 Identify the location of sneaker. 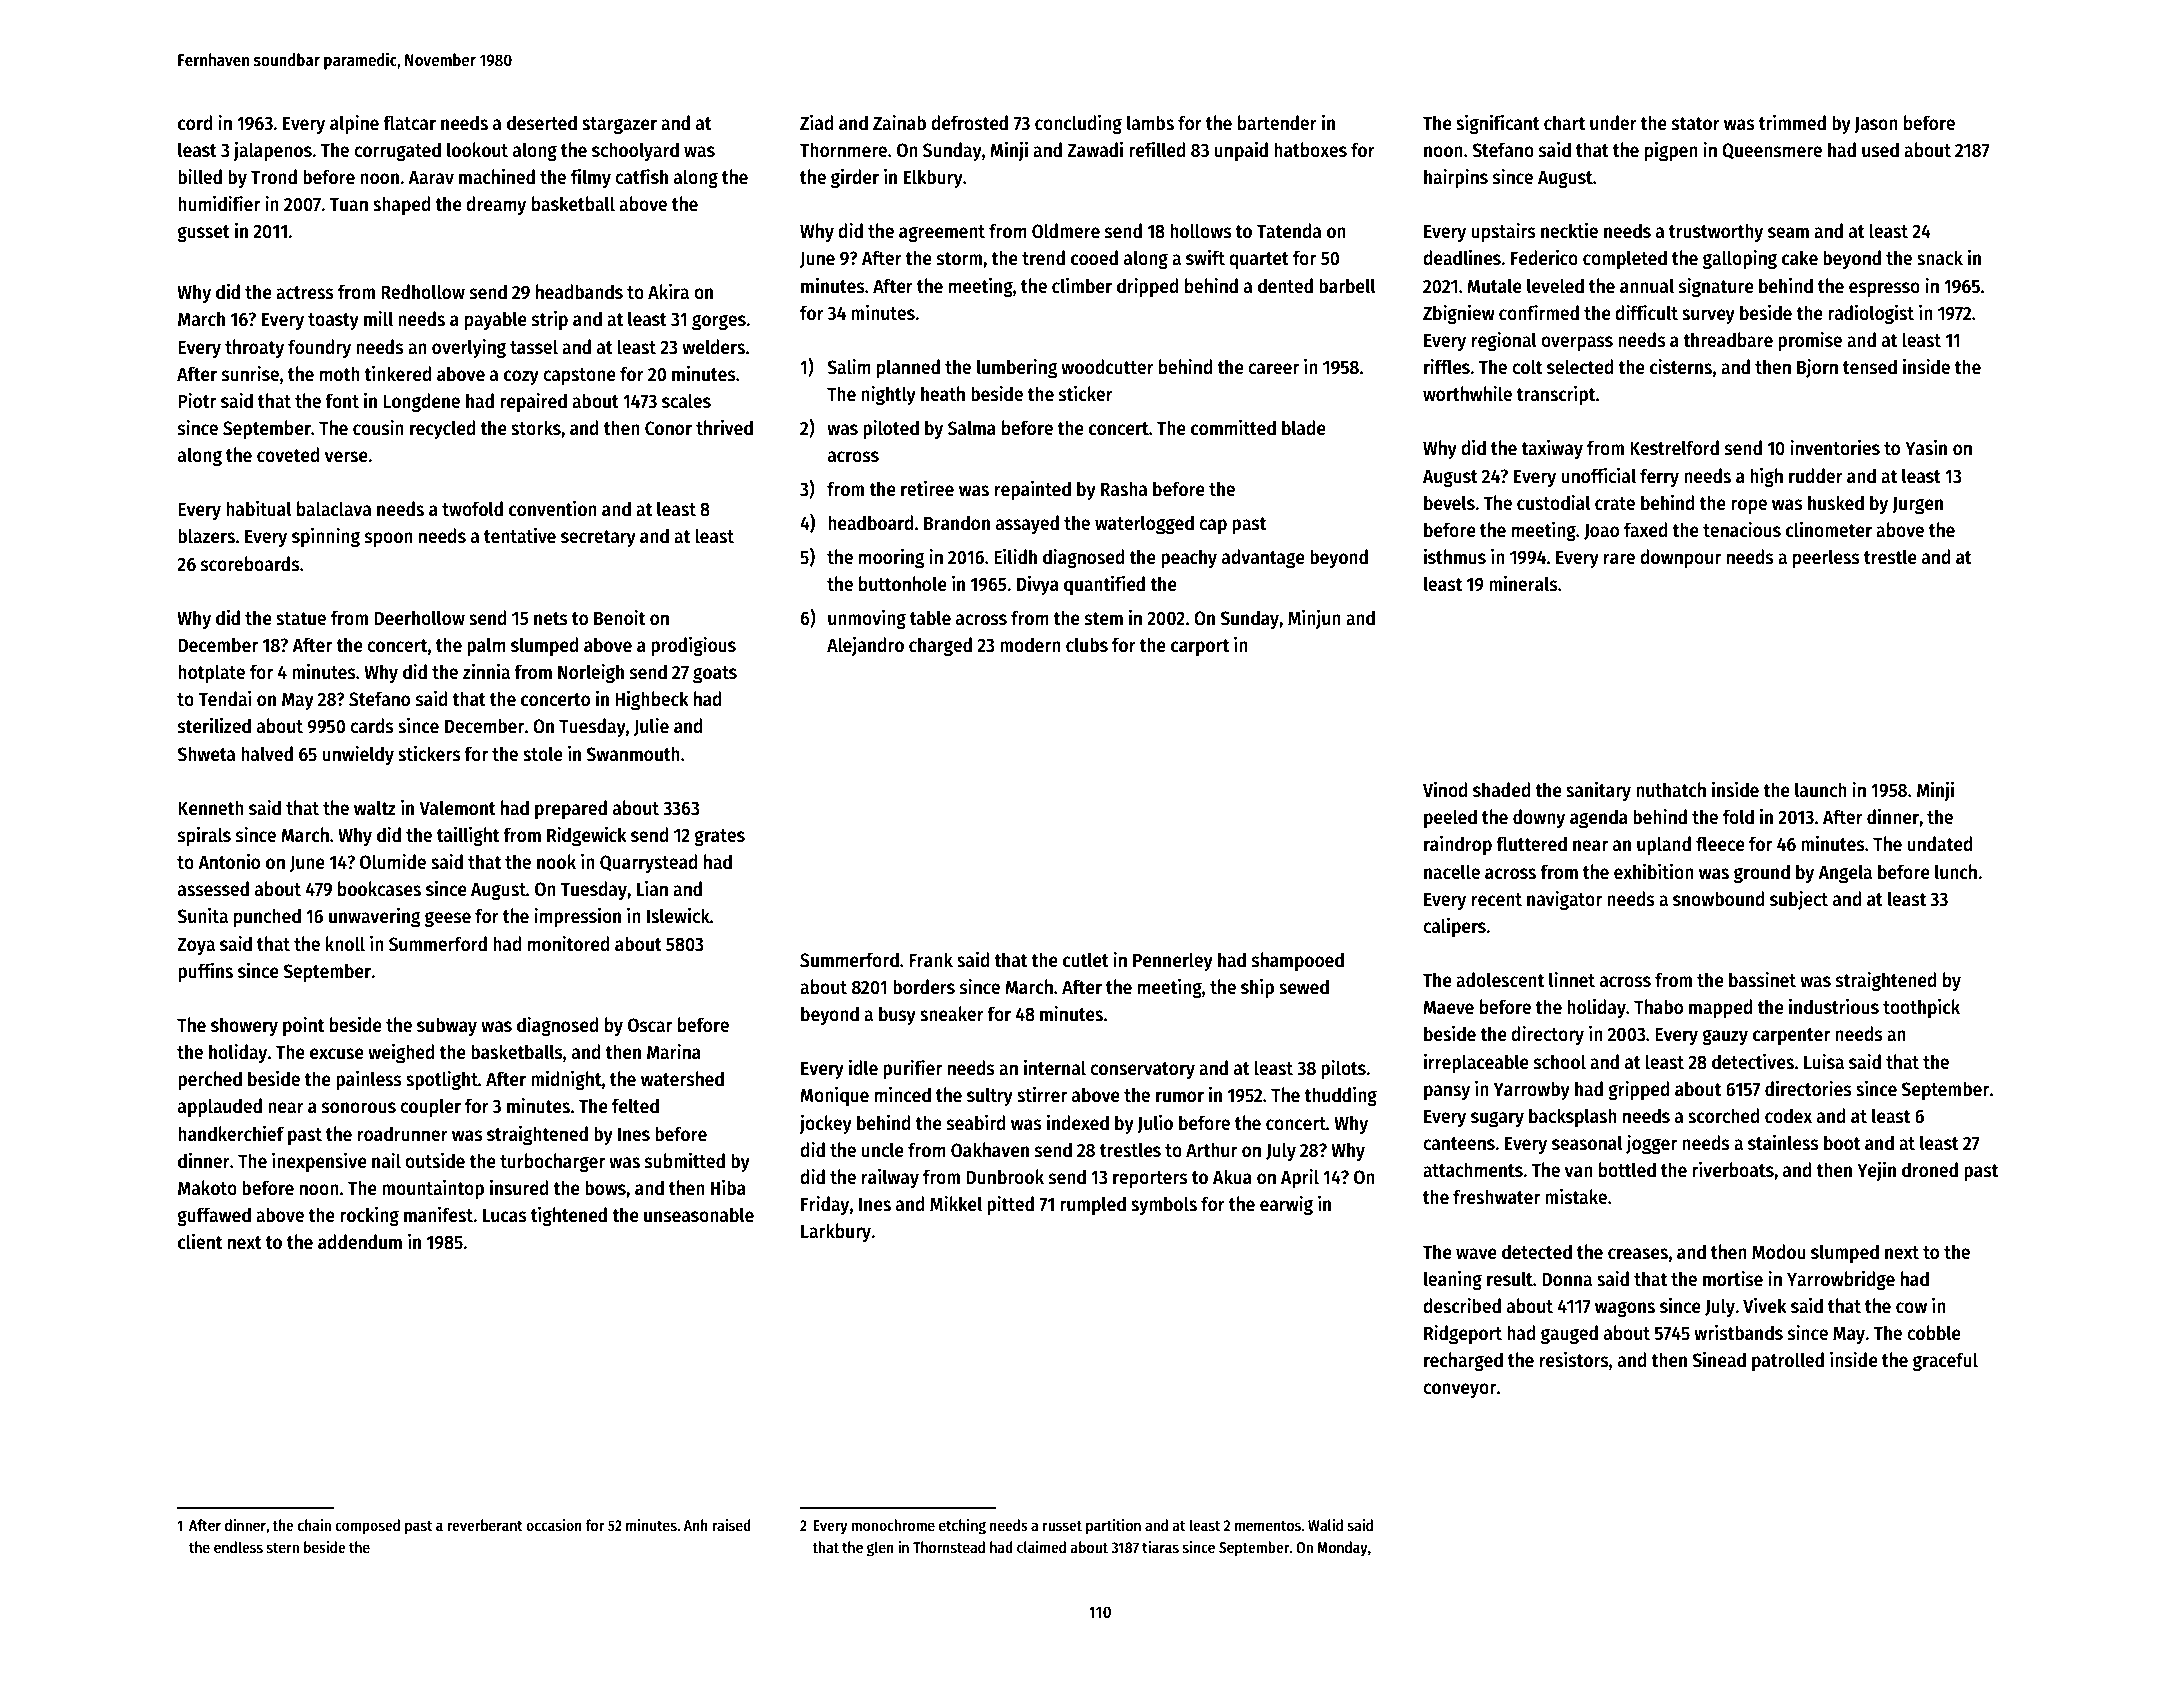
(952, 1014).
